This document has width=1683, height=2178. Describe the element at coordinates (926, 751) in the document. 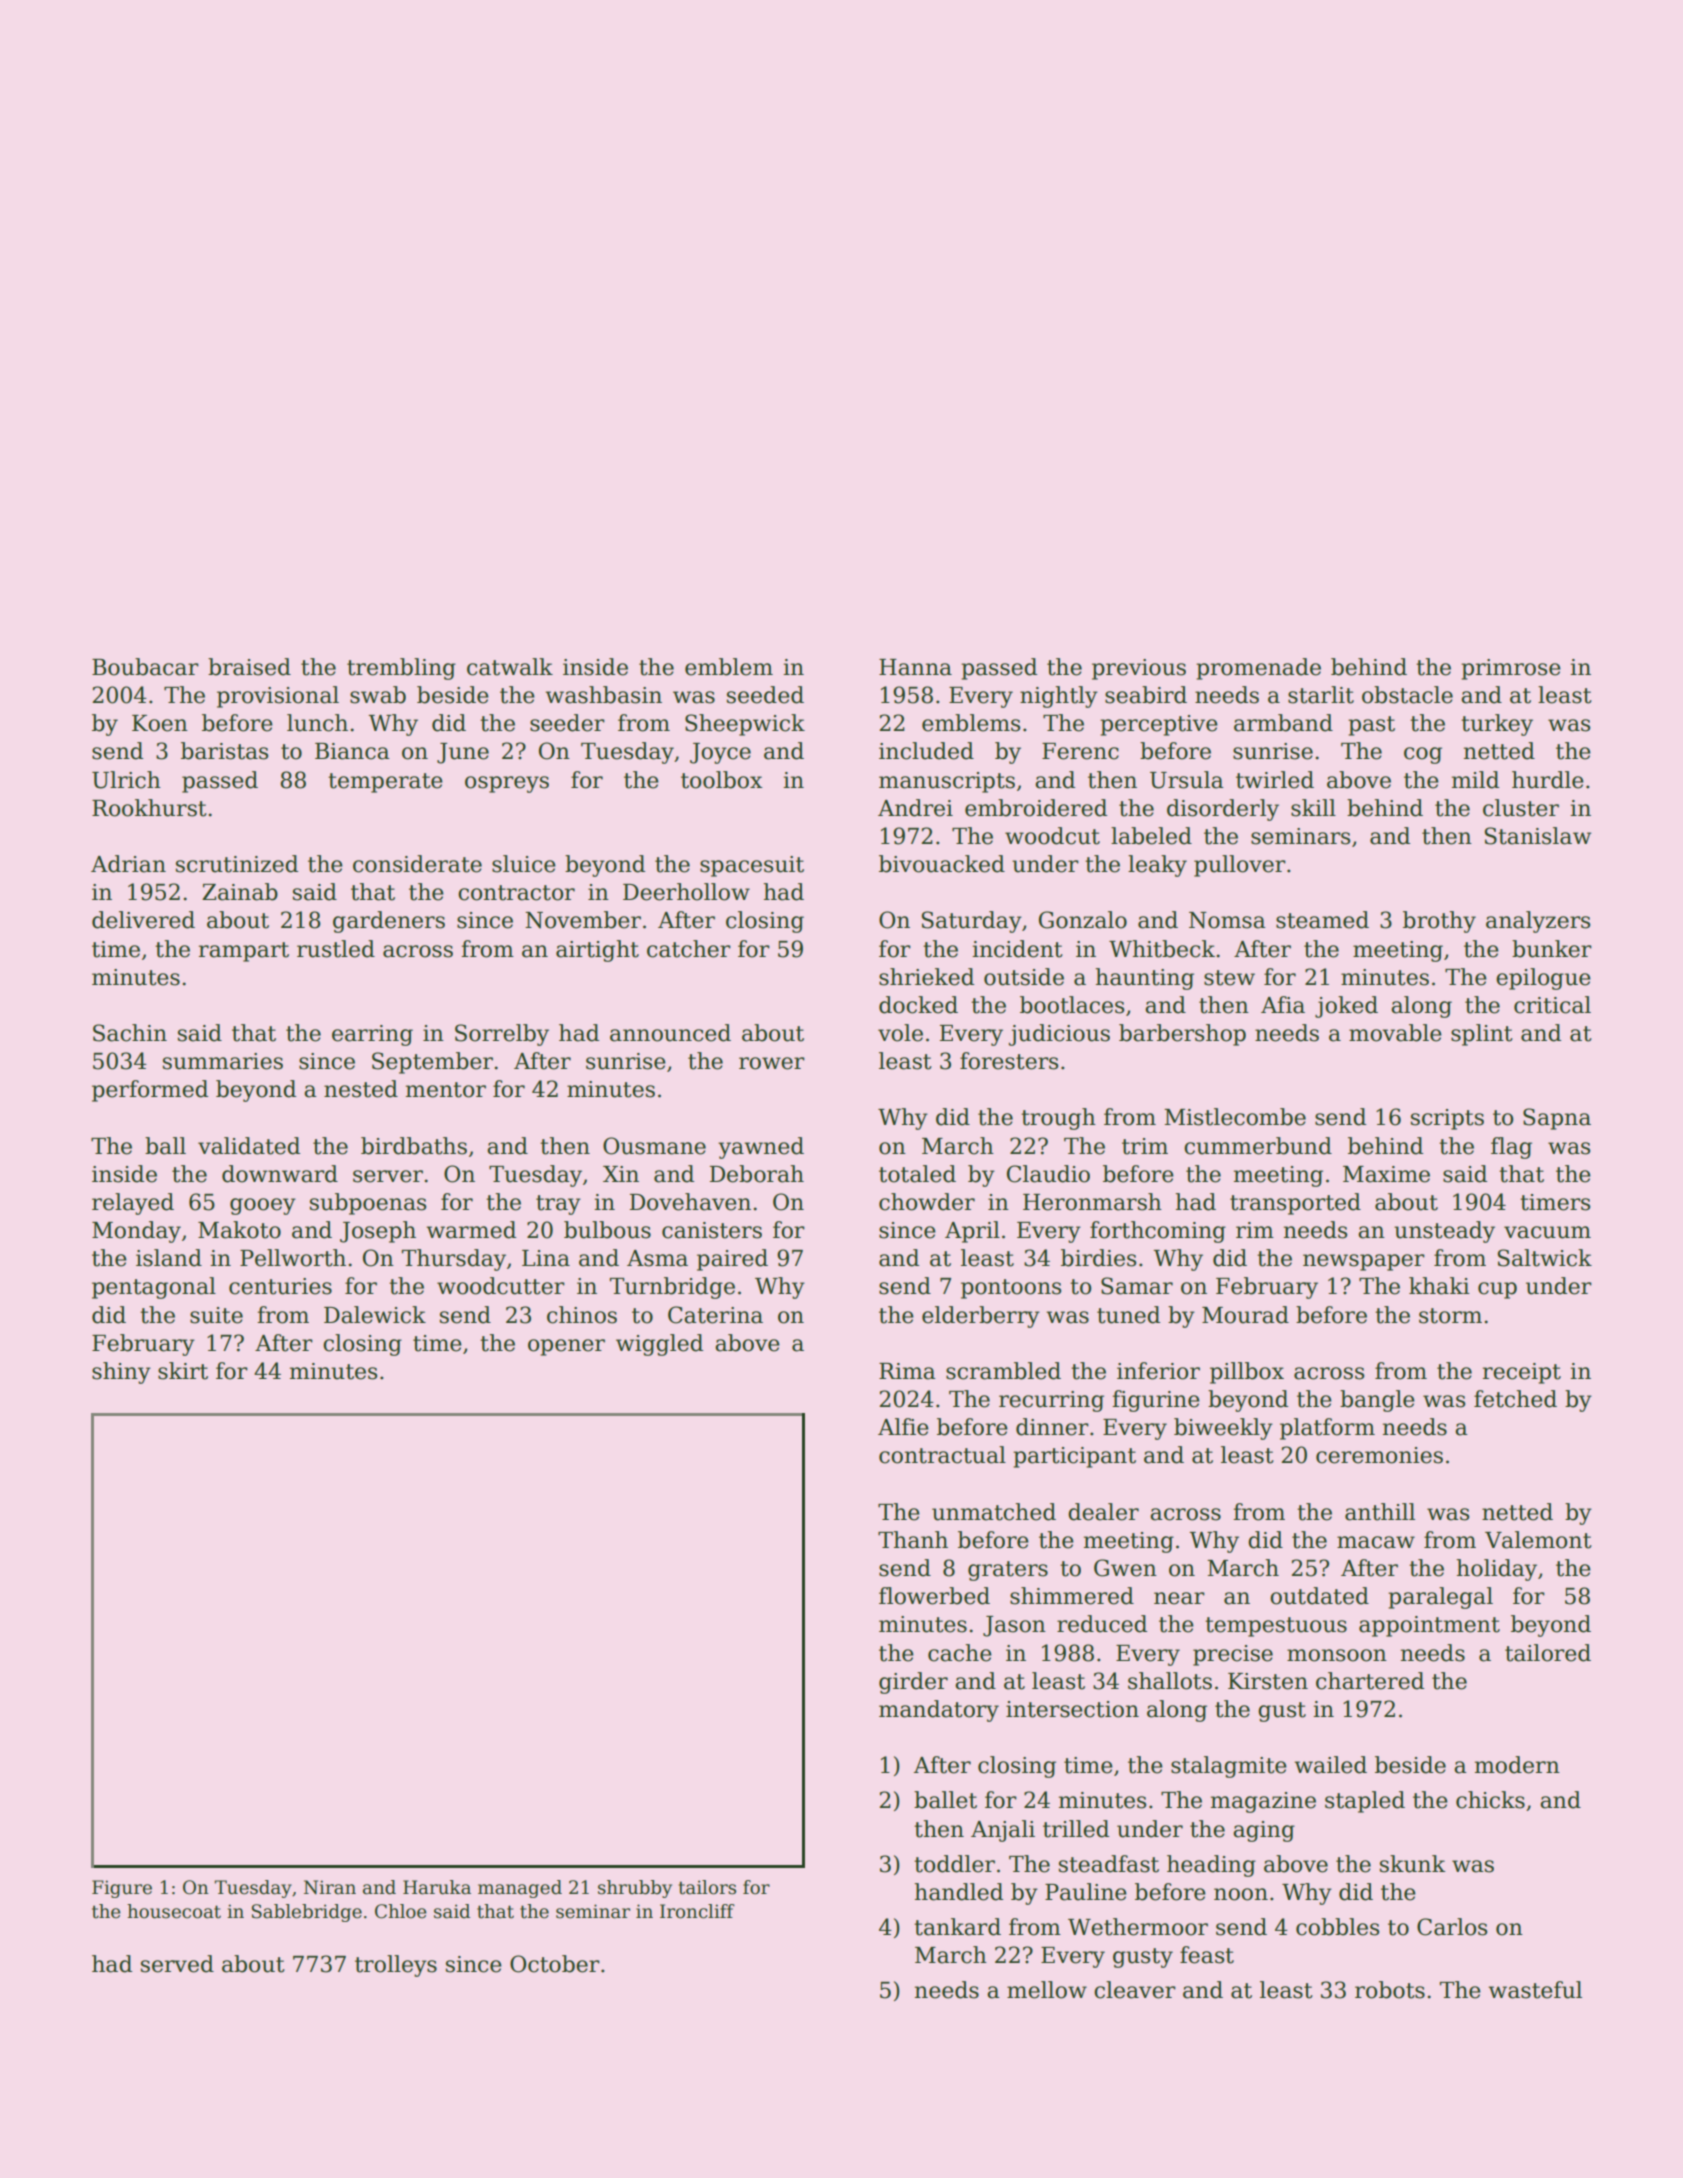

I see `included` at that location.
